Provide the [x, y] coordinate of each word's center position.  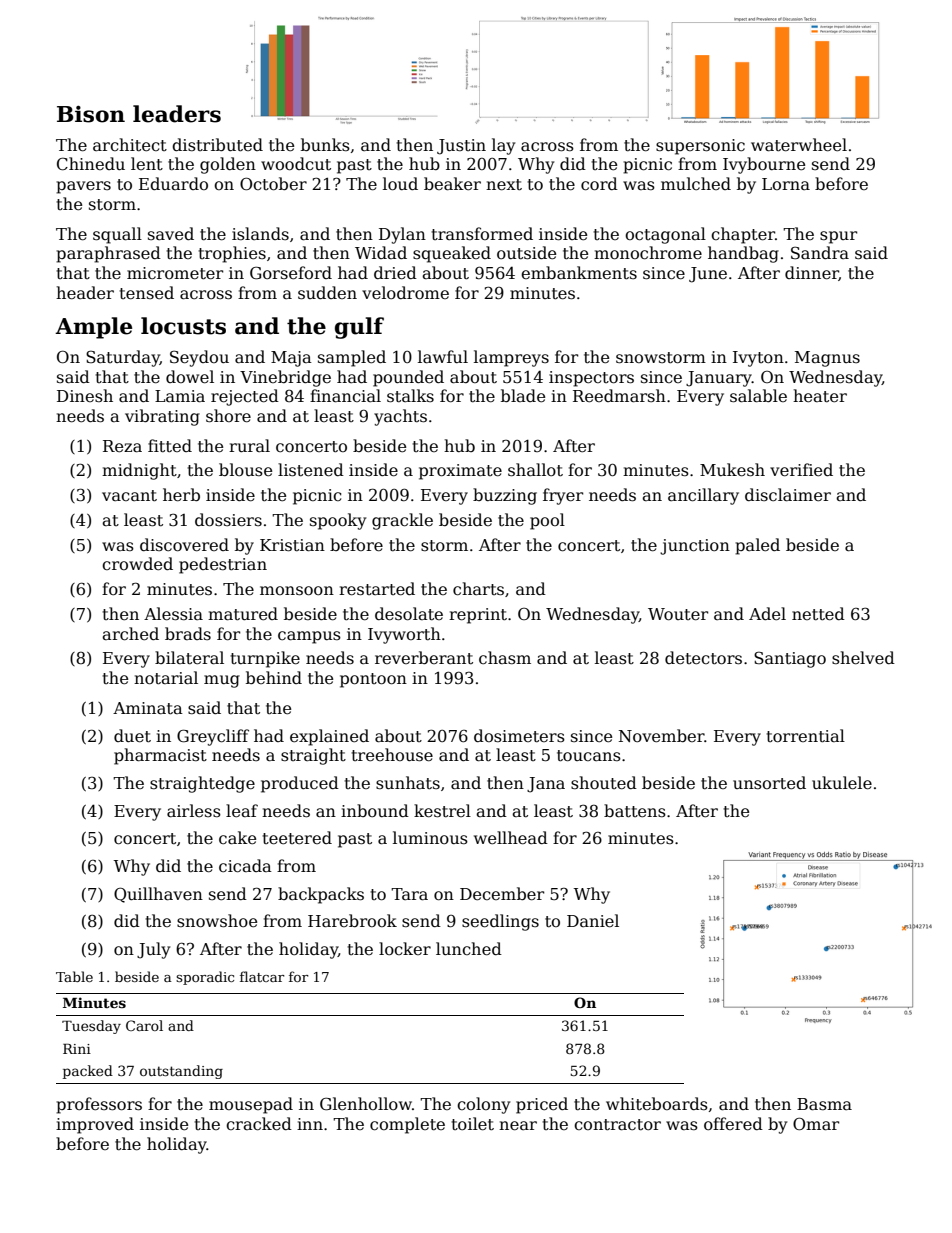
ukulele [842, 783]
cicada [245, 866]
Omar [816, 1124]
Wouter [678, 614]
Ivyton [758, 359]
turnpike [265, 659]
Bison [91, 114]
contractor [617, 1125]
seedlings [500, 922]
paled [757, 546]
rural [249, 445]
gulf [359, 328]
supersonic [700, 147]
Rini [77, 1049]
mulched [696, 183]
